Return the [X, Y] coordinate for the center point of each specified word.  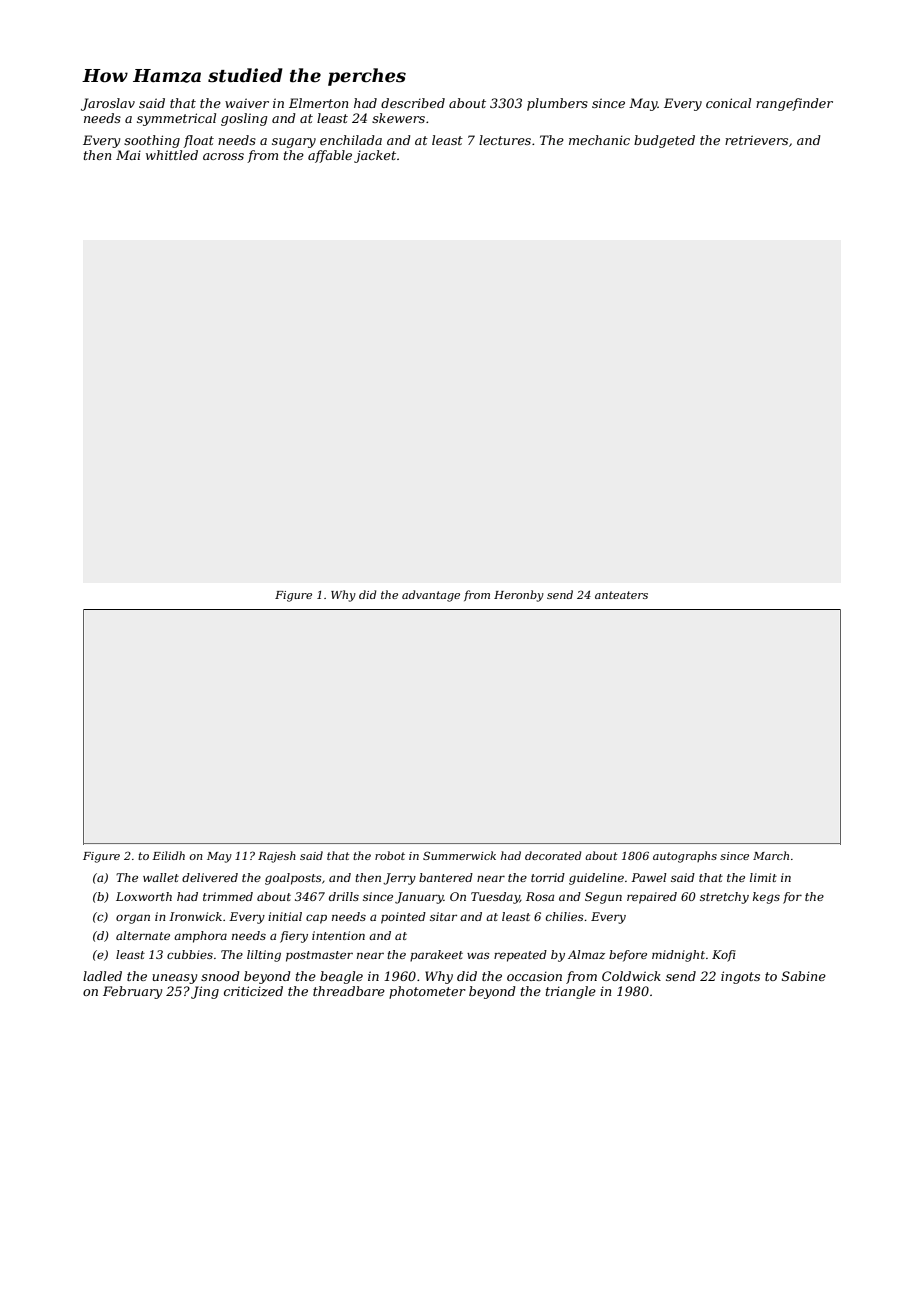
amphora [200, 937]
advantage [431, 596]
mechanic [599, 140]
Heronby [519, 596]
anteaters [621, 595]
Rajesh [277, 857]
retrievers [756, 140]
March [771, 855]
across [223, 156]
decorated [553, 855]
